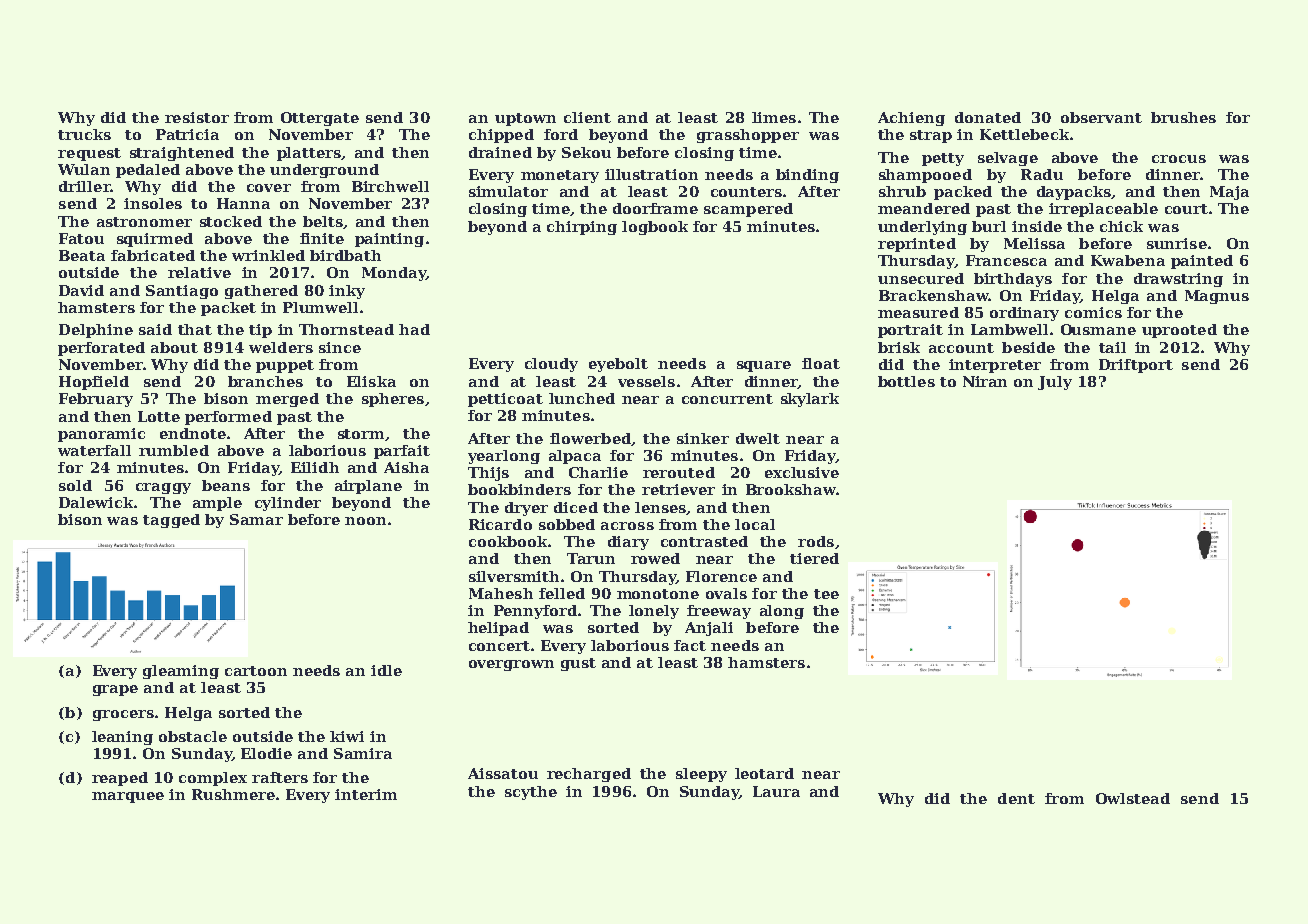  I want to click on beans, so click(226, 485).
